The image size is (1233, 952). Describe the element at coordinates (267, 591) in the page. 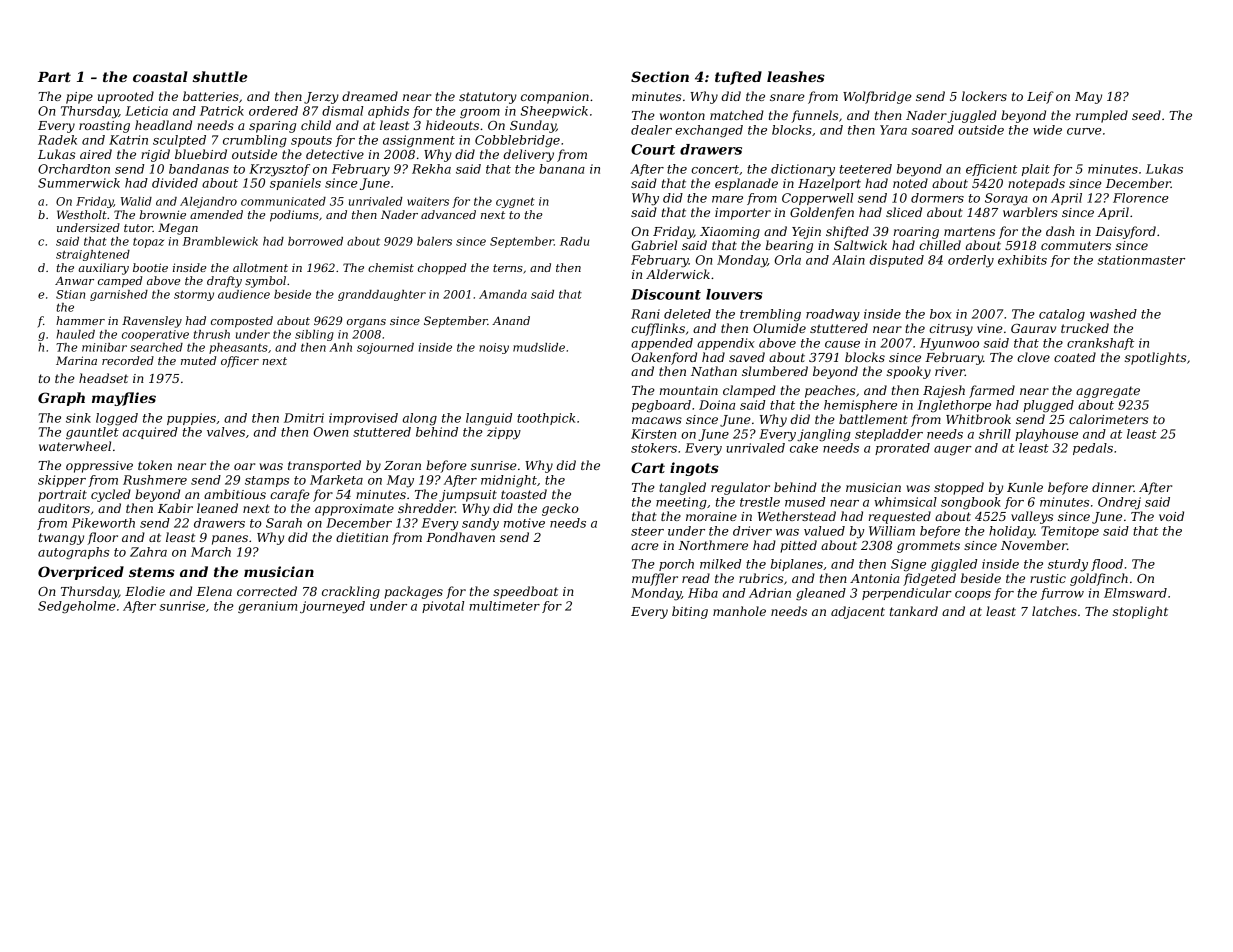

I see `corrected` at that location.
